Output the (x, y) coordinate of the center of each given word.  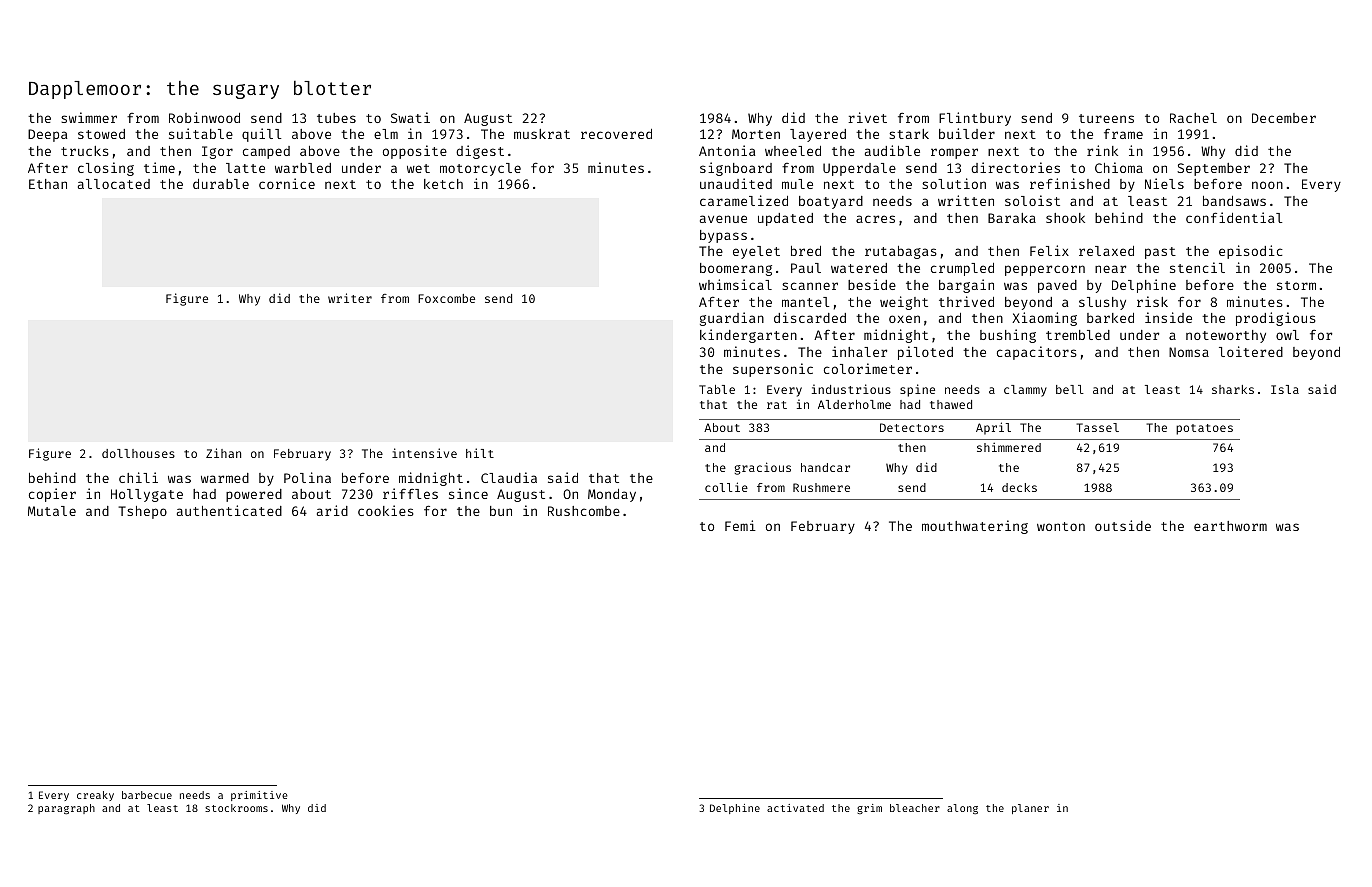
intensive (424, 453)
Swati (410, 117)
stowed (101, 134)
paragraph (66, 809)
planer (1030, 809)
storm (1296, 285)
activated (795, 808)
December (1284, 118)
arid (332, 510)
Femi (740, 525)
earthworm (1230, 526)
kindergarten (748, 336)
